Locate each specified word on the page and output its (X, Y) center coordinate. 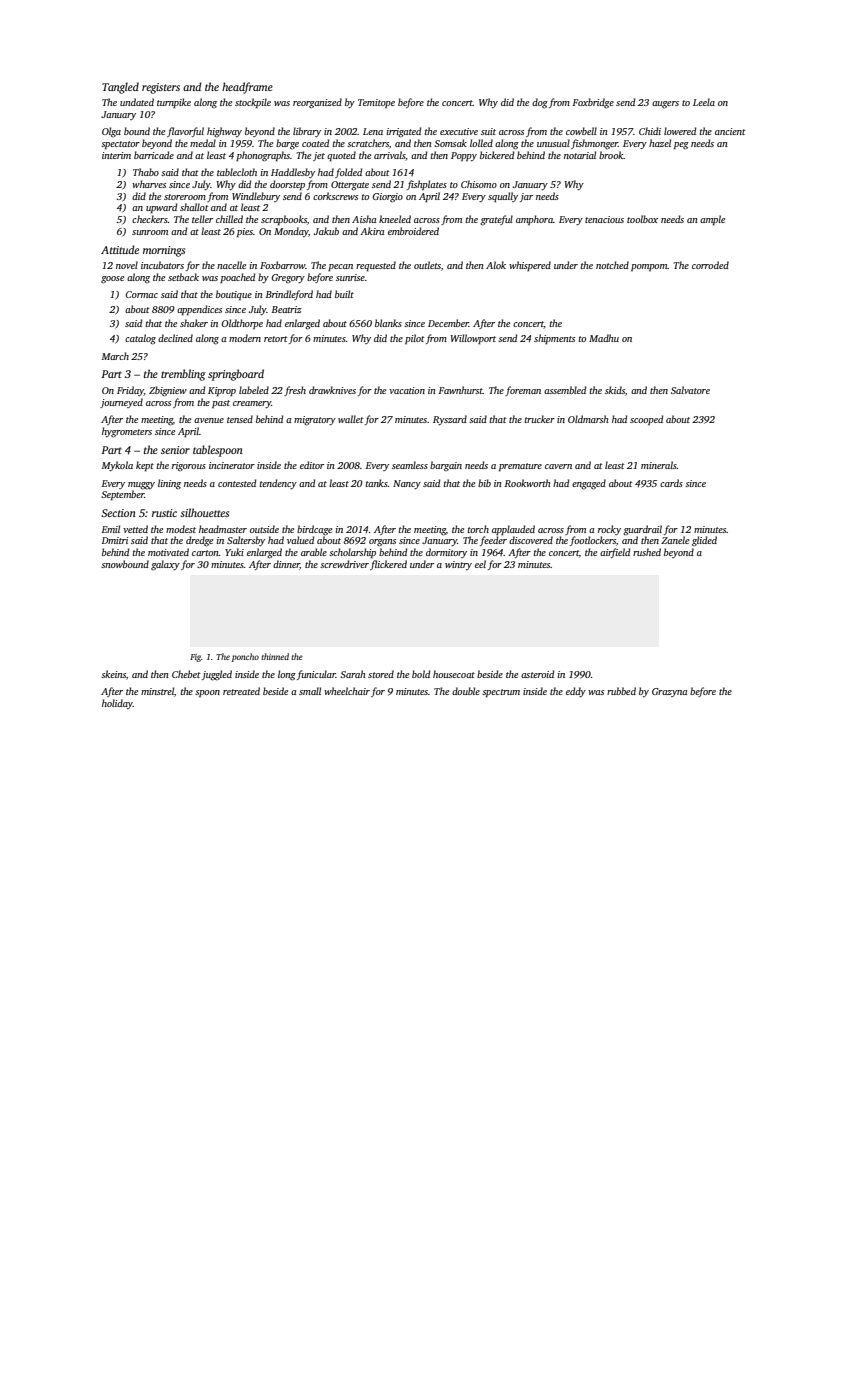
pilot (415, 339)
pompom (649, 267)
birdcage (314, 530)
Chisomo (479, 184)
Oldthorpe (242, 324)
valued (300, 540)
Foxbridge (593, 103)
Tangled (120, 88)
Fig (195, 658)
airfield (615, 553)
